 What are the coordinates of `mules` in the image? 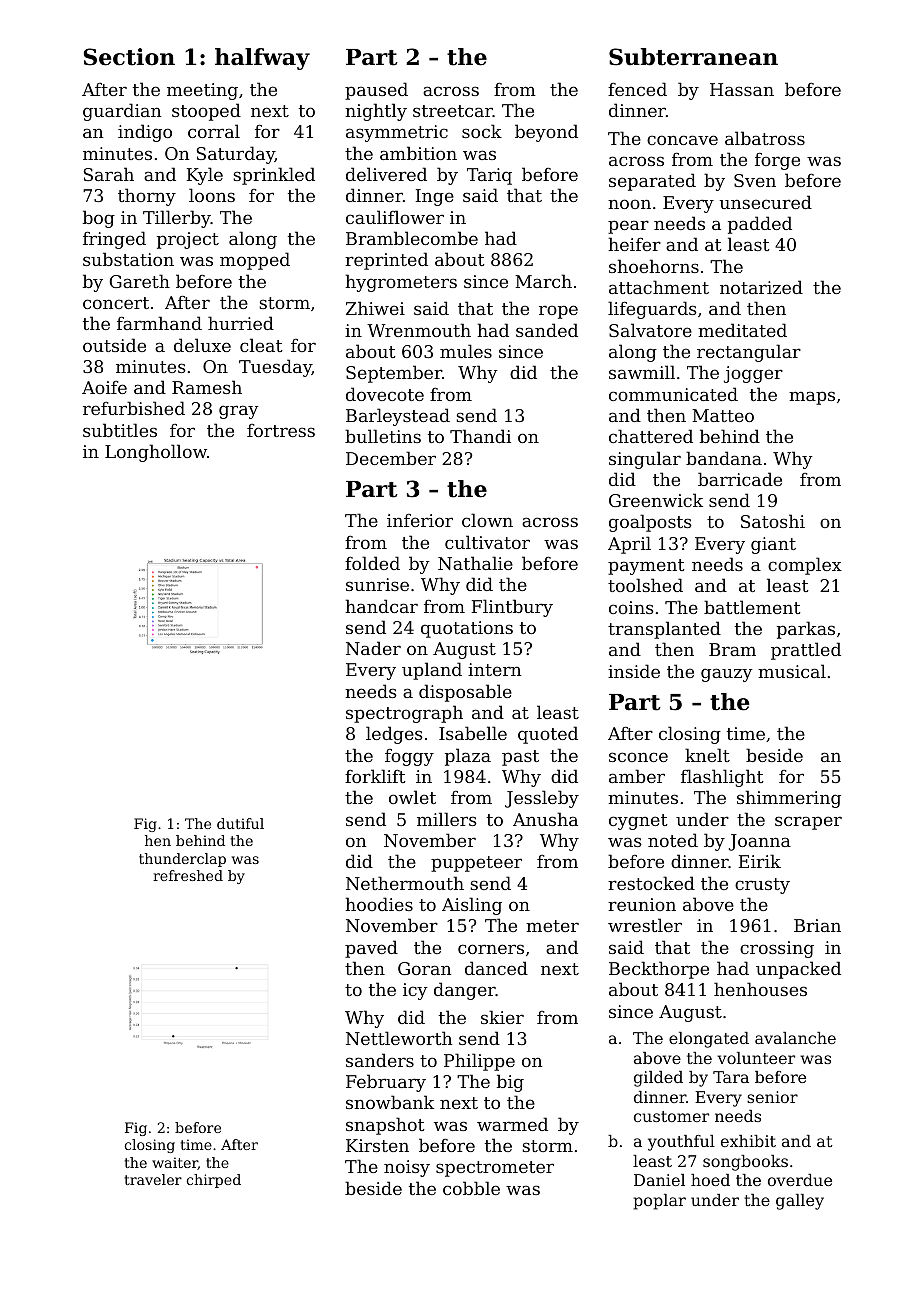 It's located at (466, 351).
